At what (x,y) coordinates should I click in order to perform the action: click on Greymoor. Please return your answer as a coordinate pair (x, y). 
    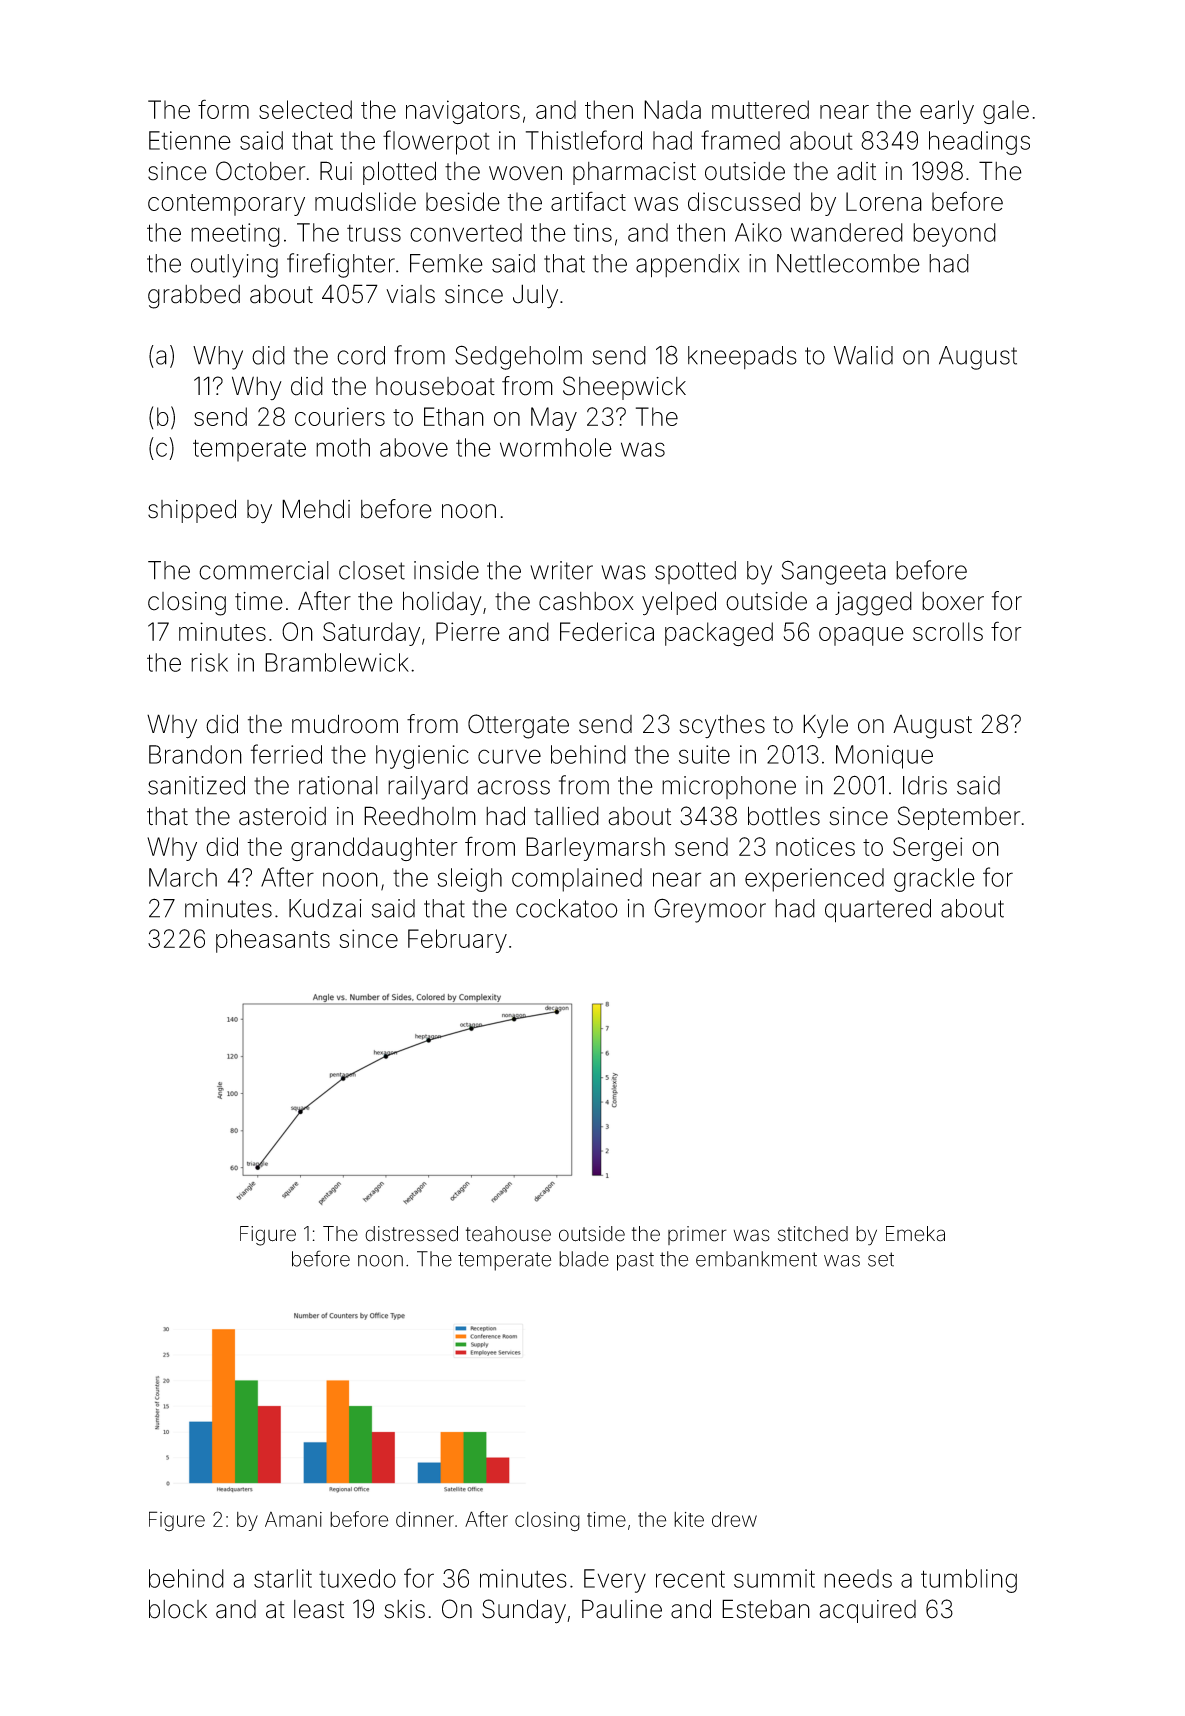
    Looking at the image, I should click on (710, 910).
